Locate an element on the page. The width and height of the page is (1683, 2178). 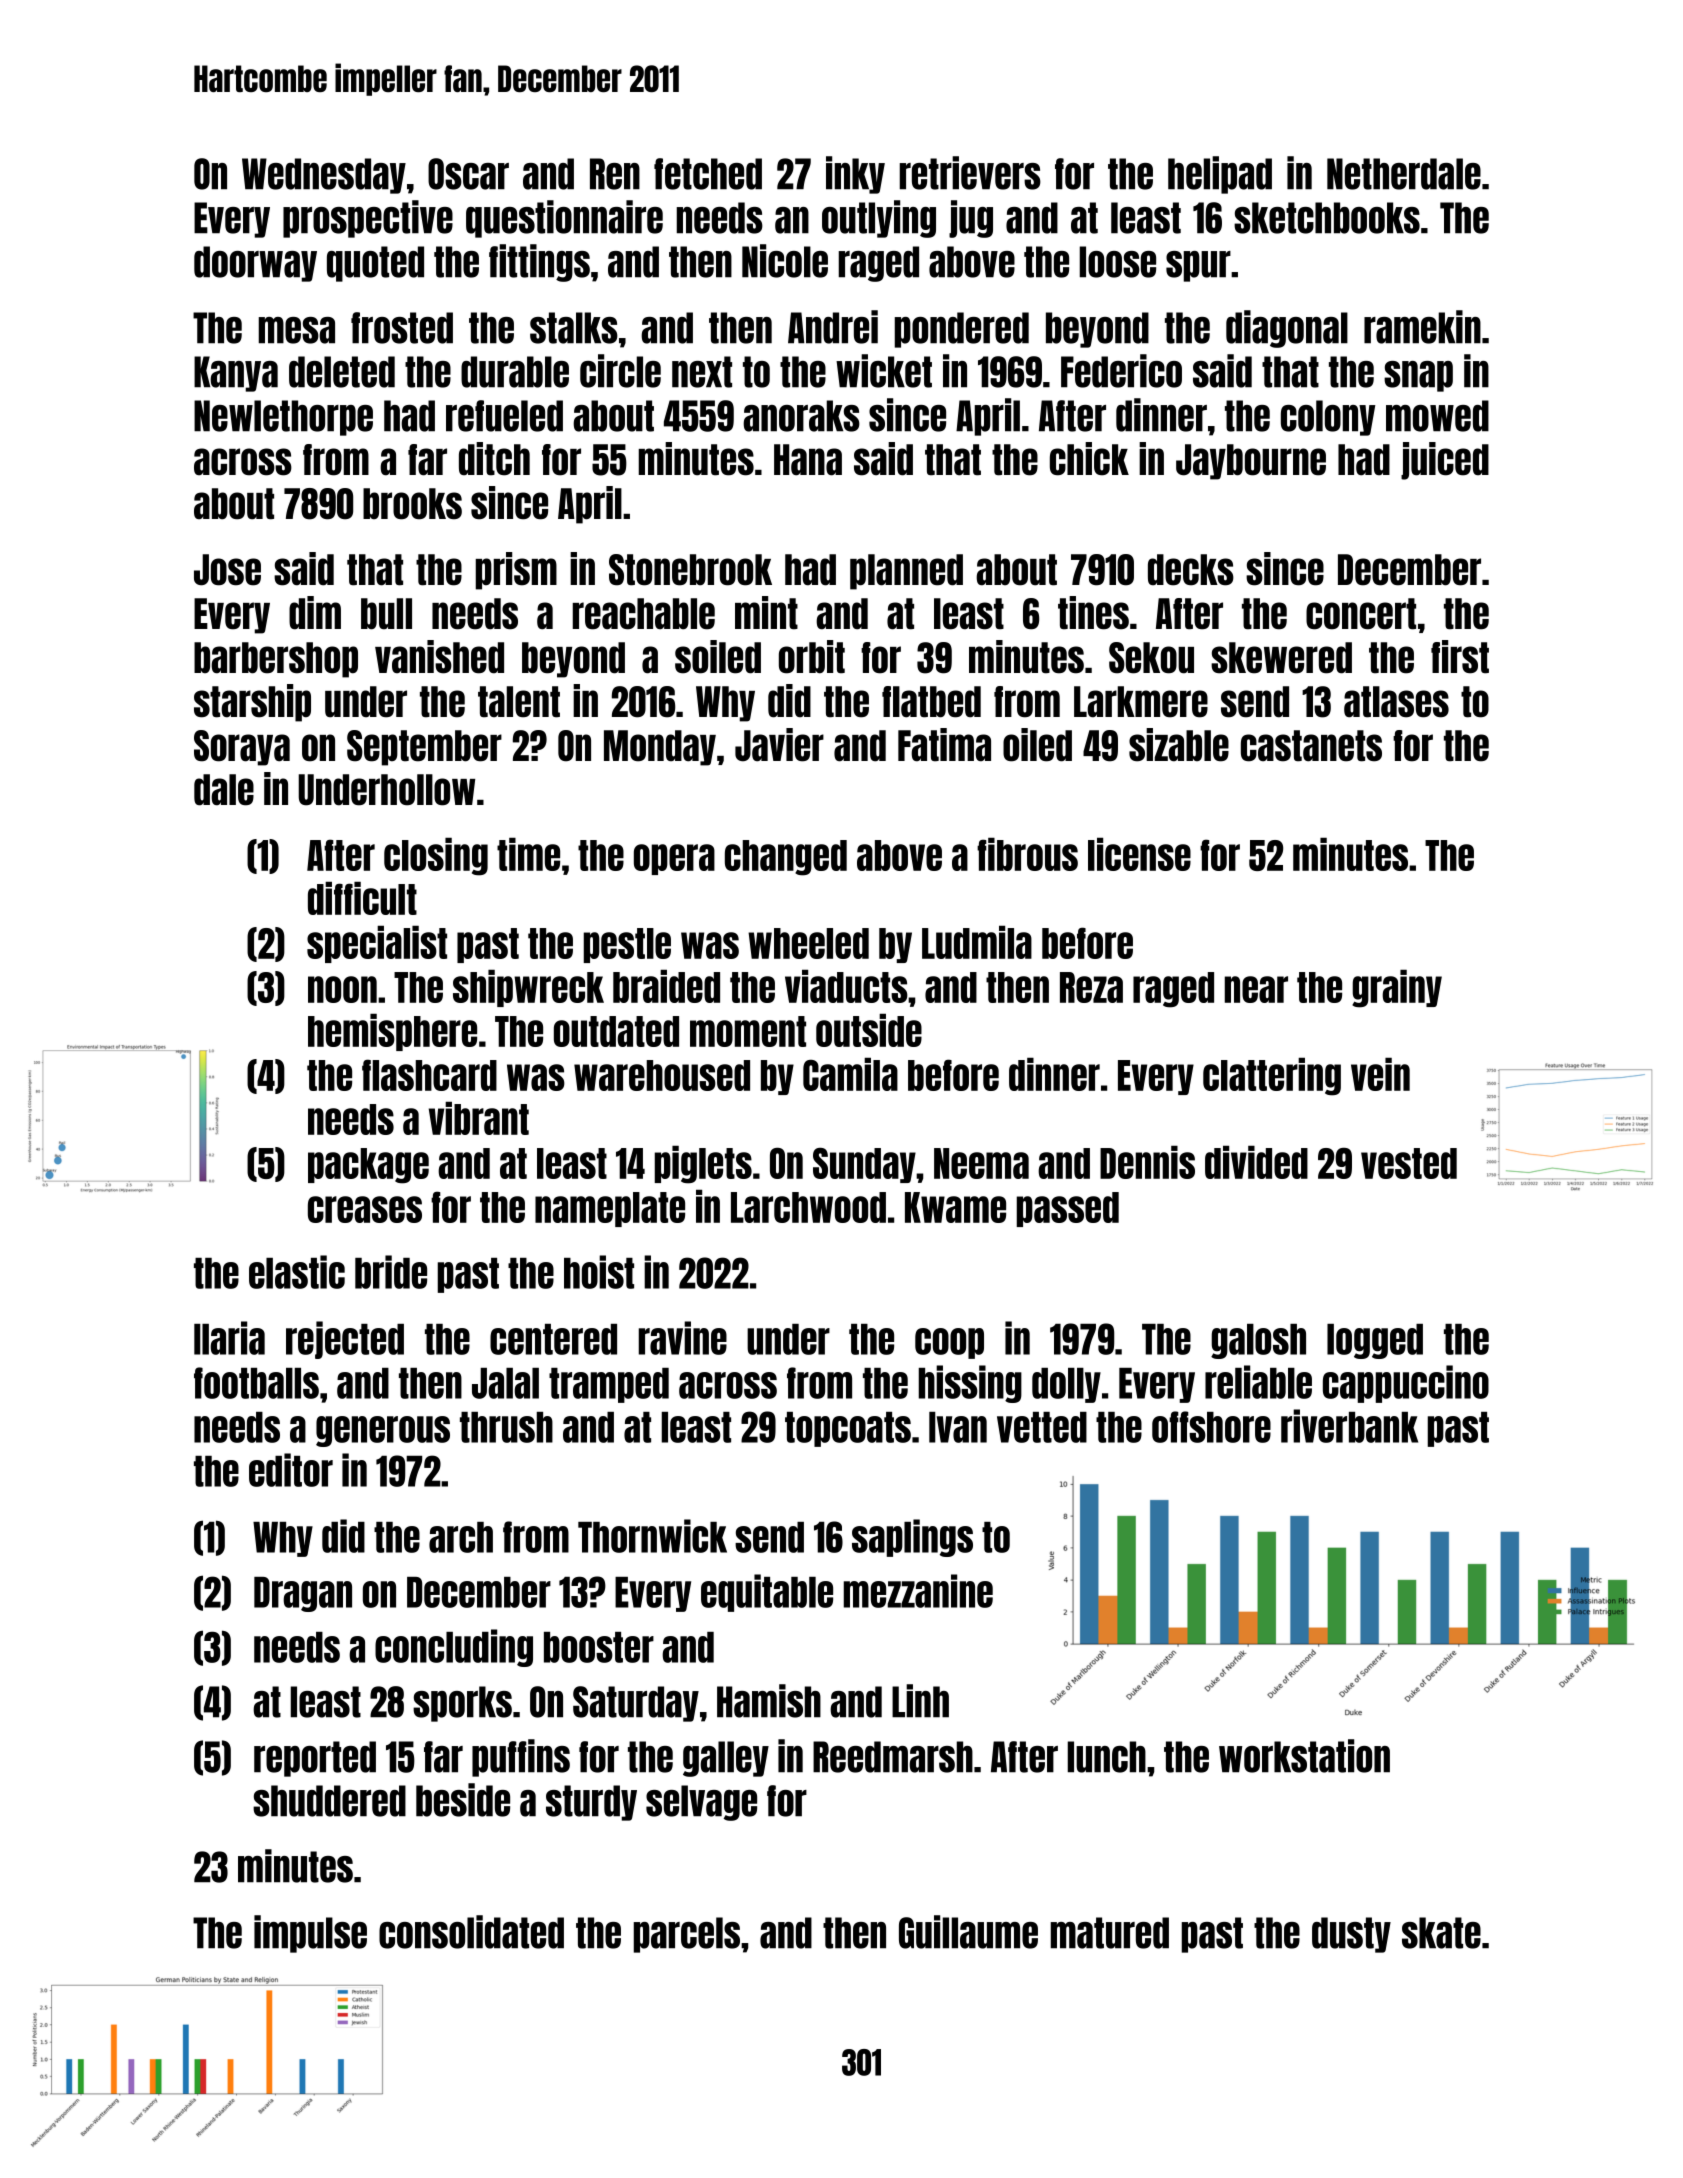
vested is located at coordinates (1409, 1163).
